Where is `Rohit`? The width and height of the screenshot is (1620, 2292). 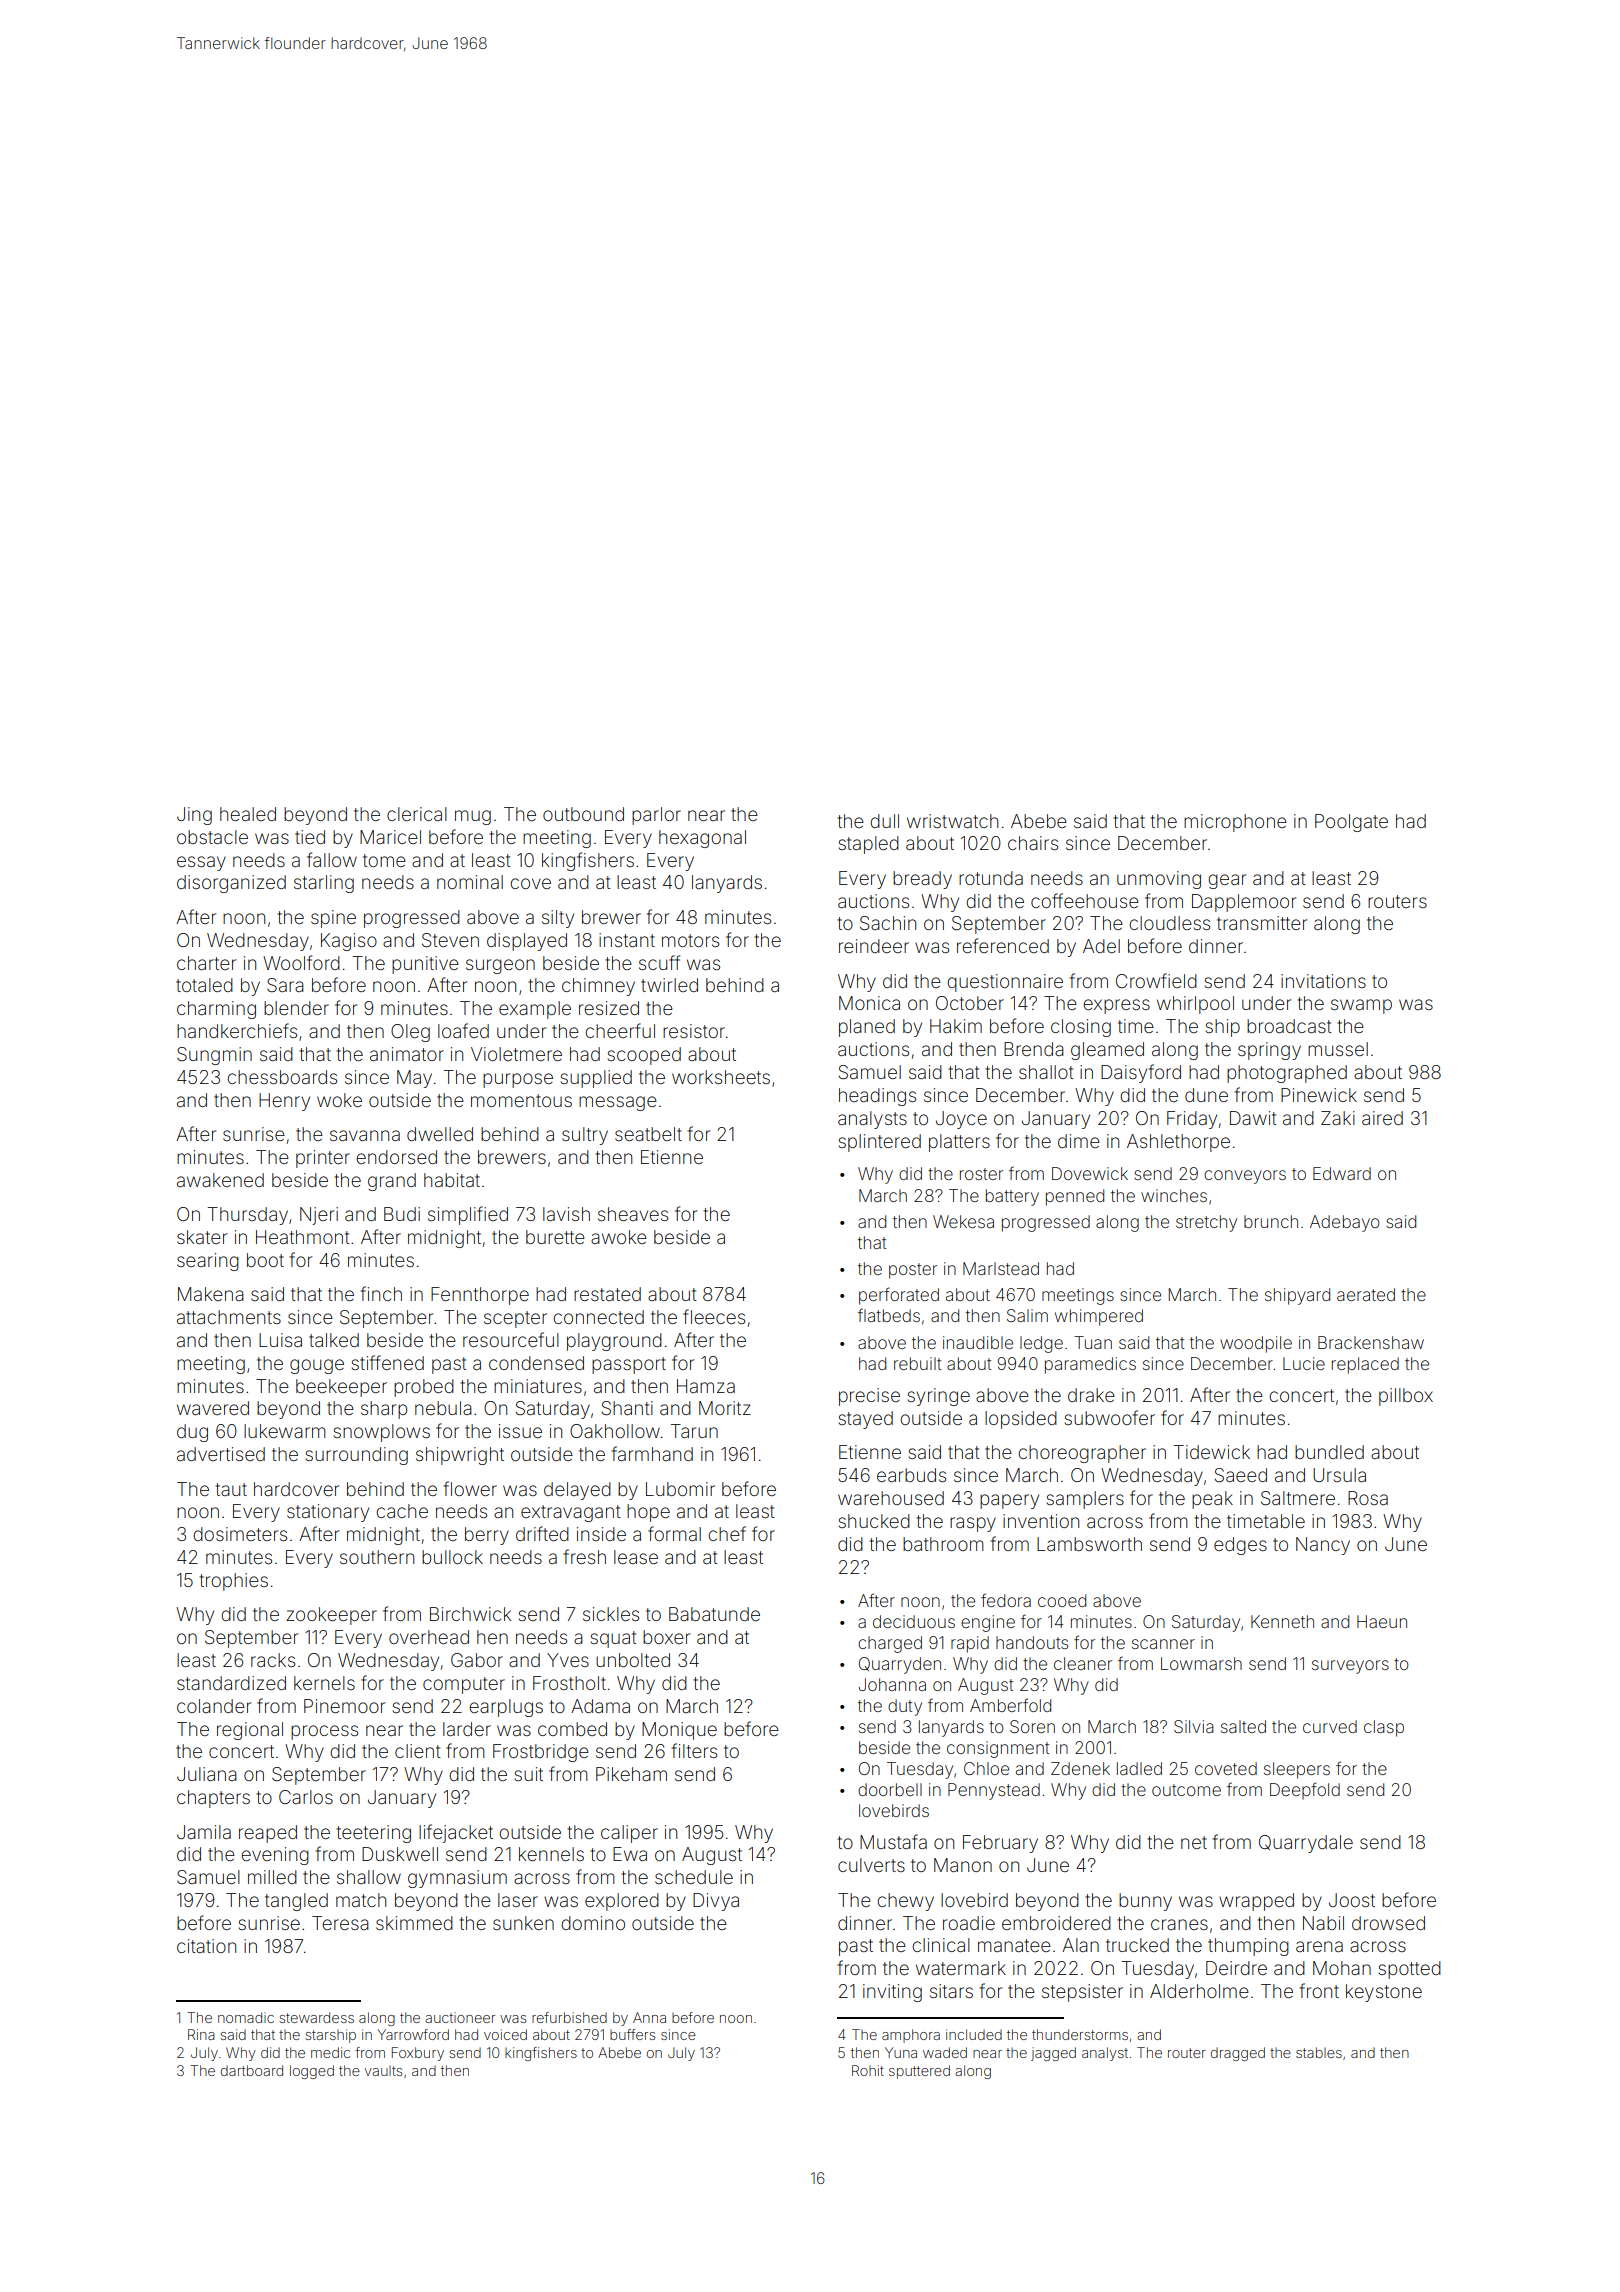 Rohit is located at coordinates (868, 2070).
